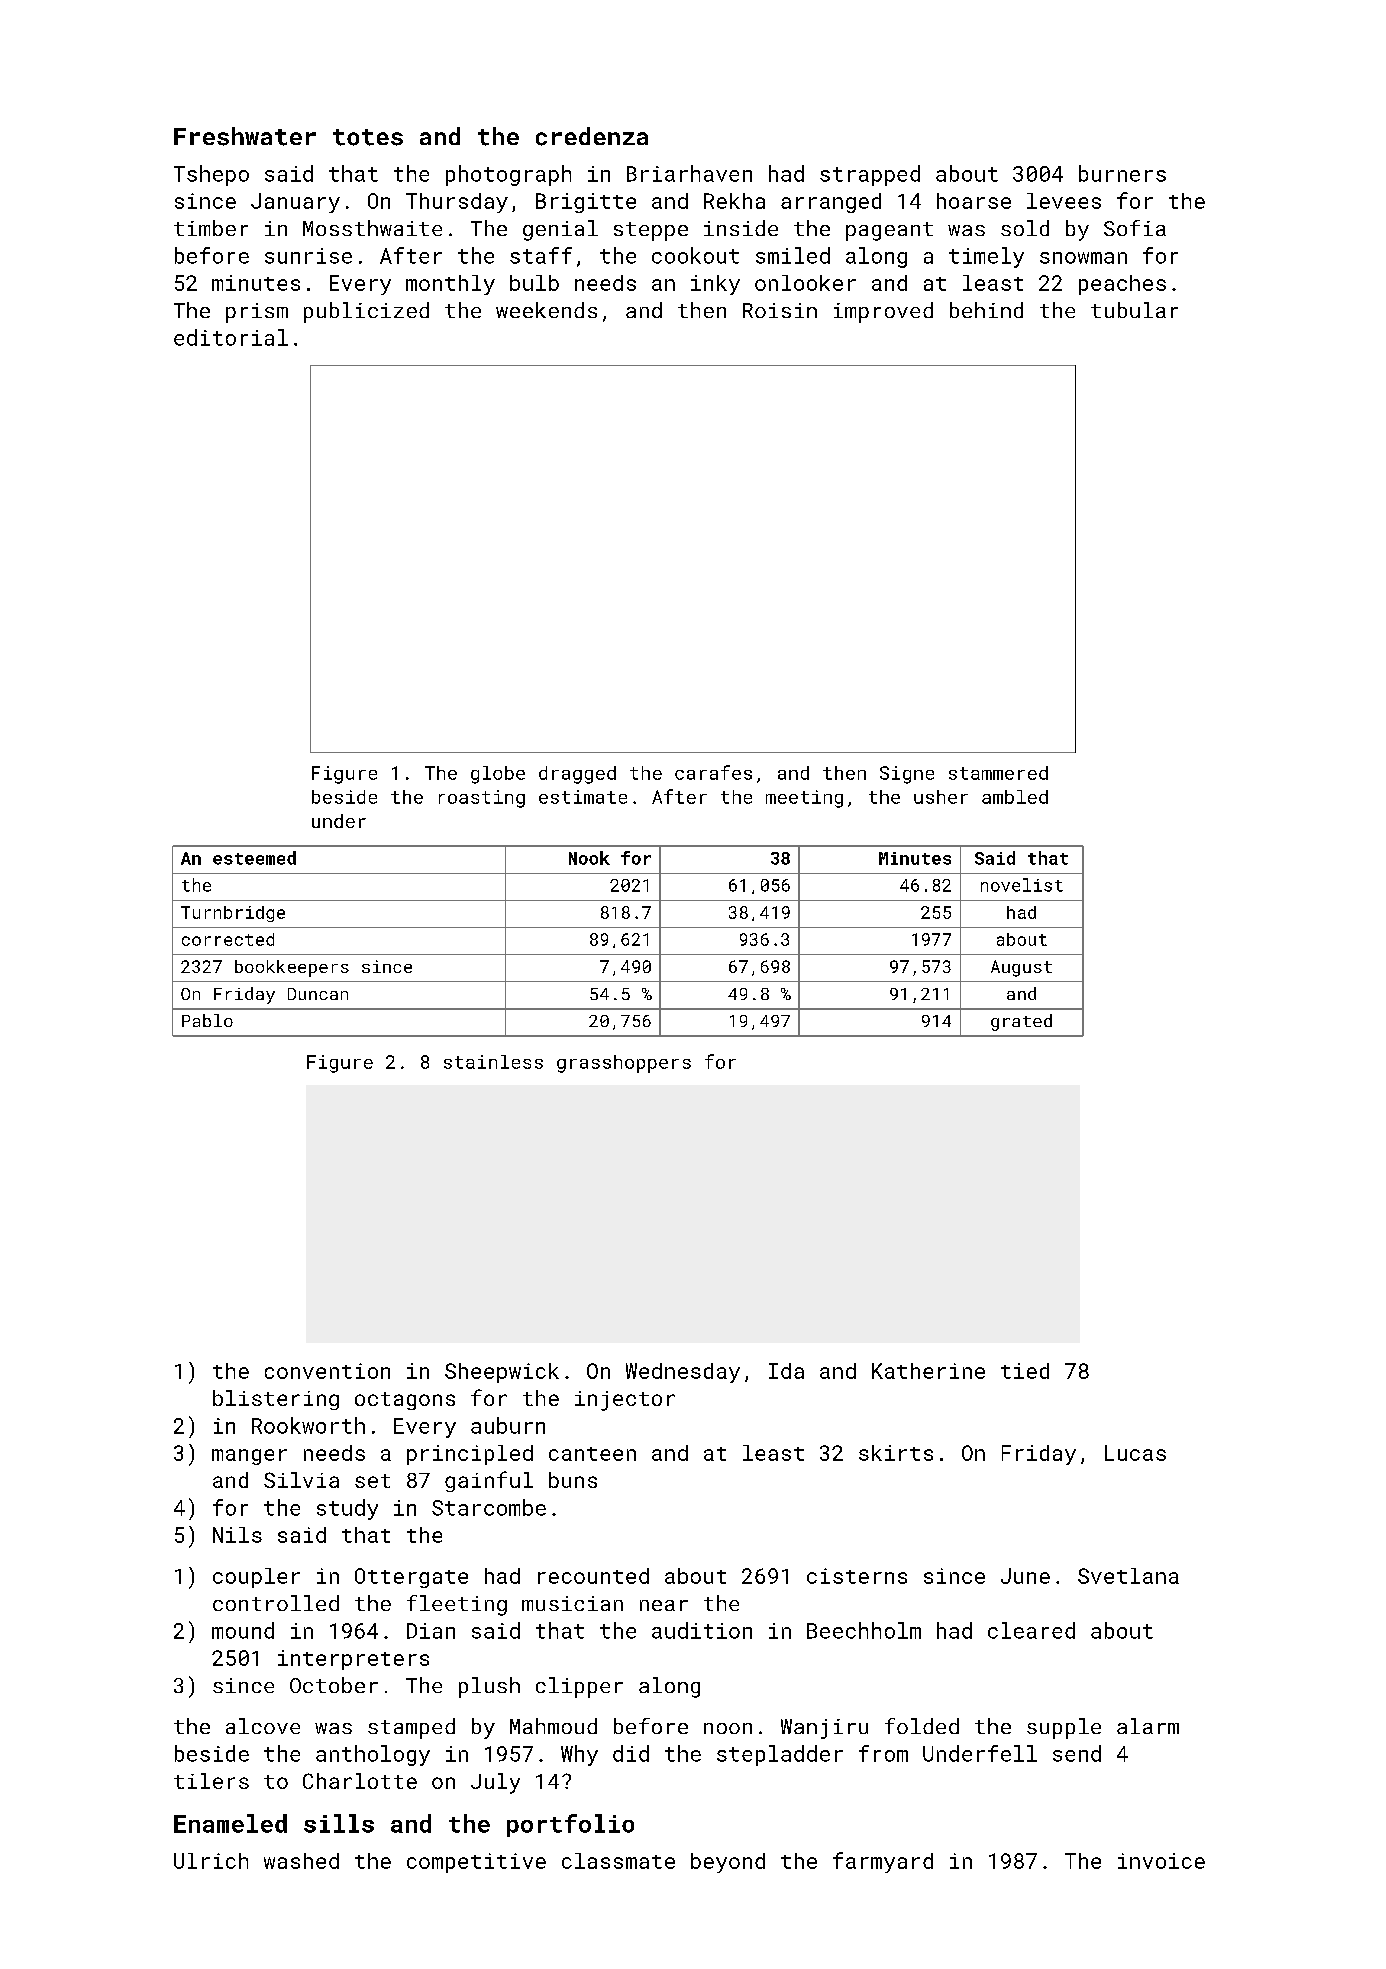 The image size is (1386, 1969). I want to click on invoice, so click(1161, 1861).
